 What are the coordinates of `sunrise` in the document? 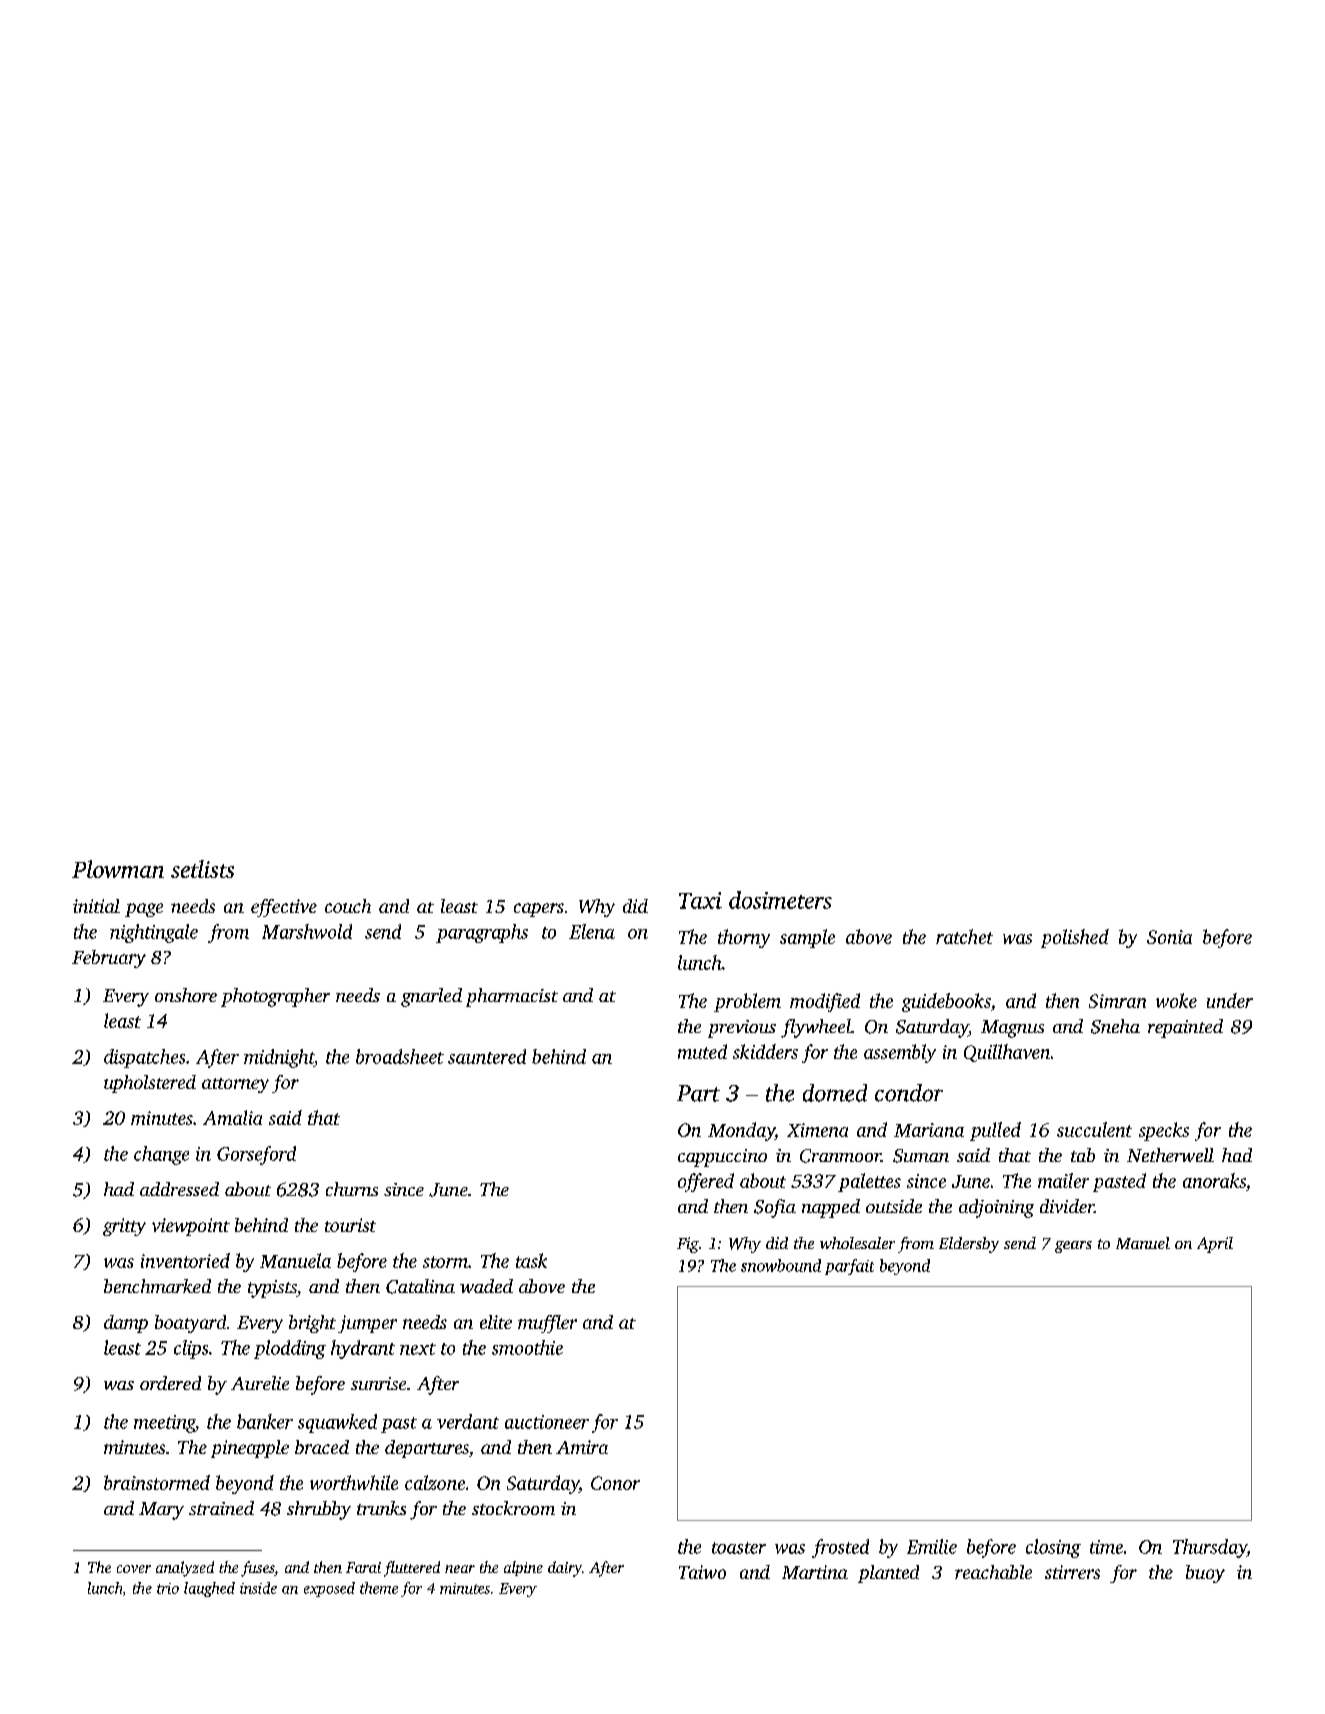 It's located at (378, 1383).
